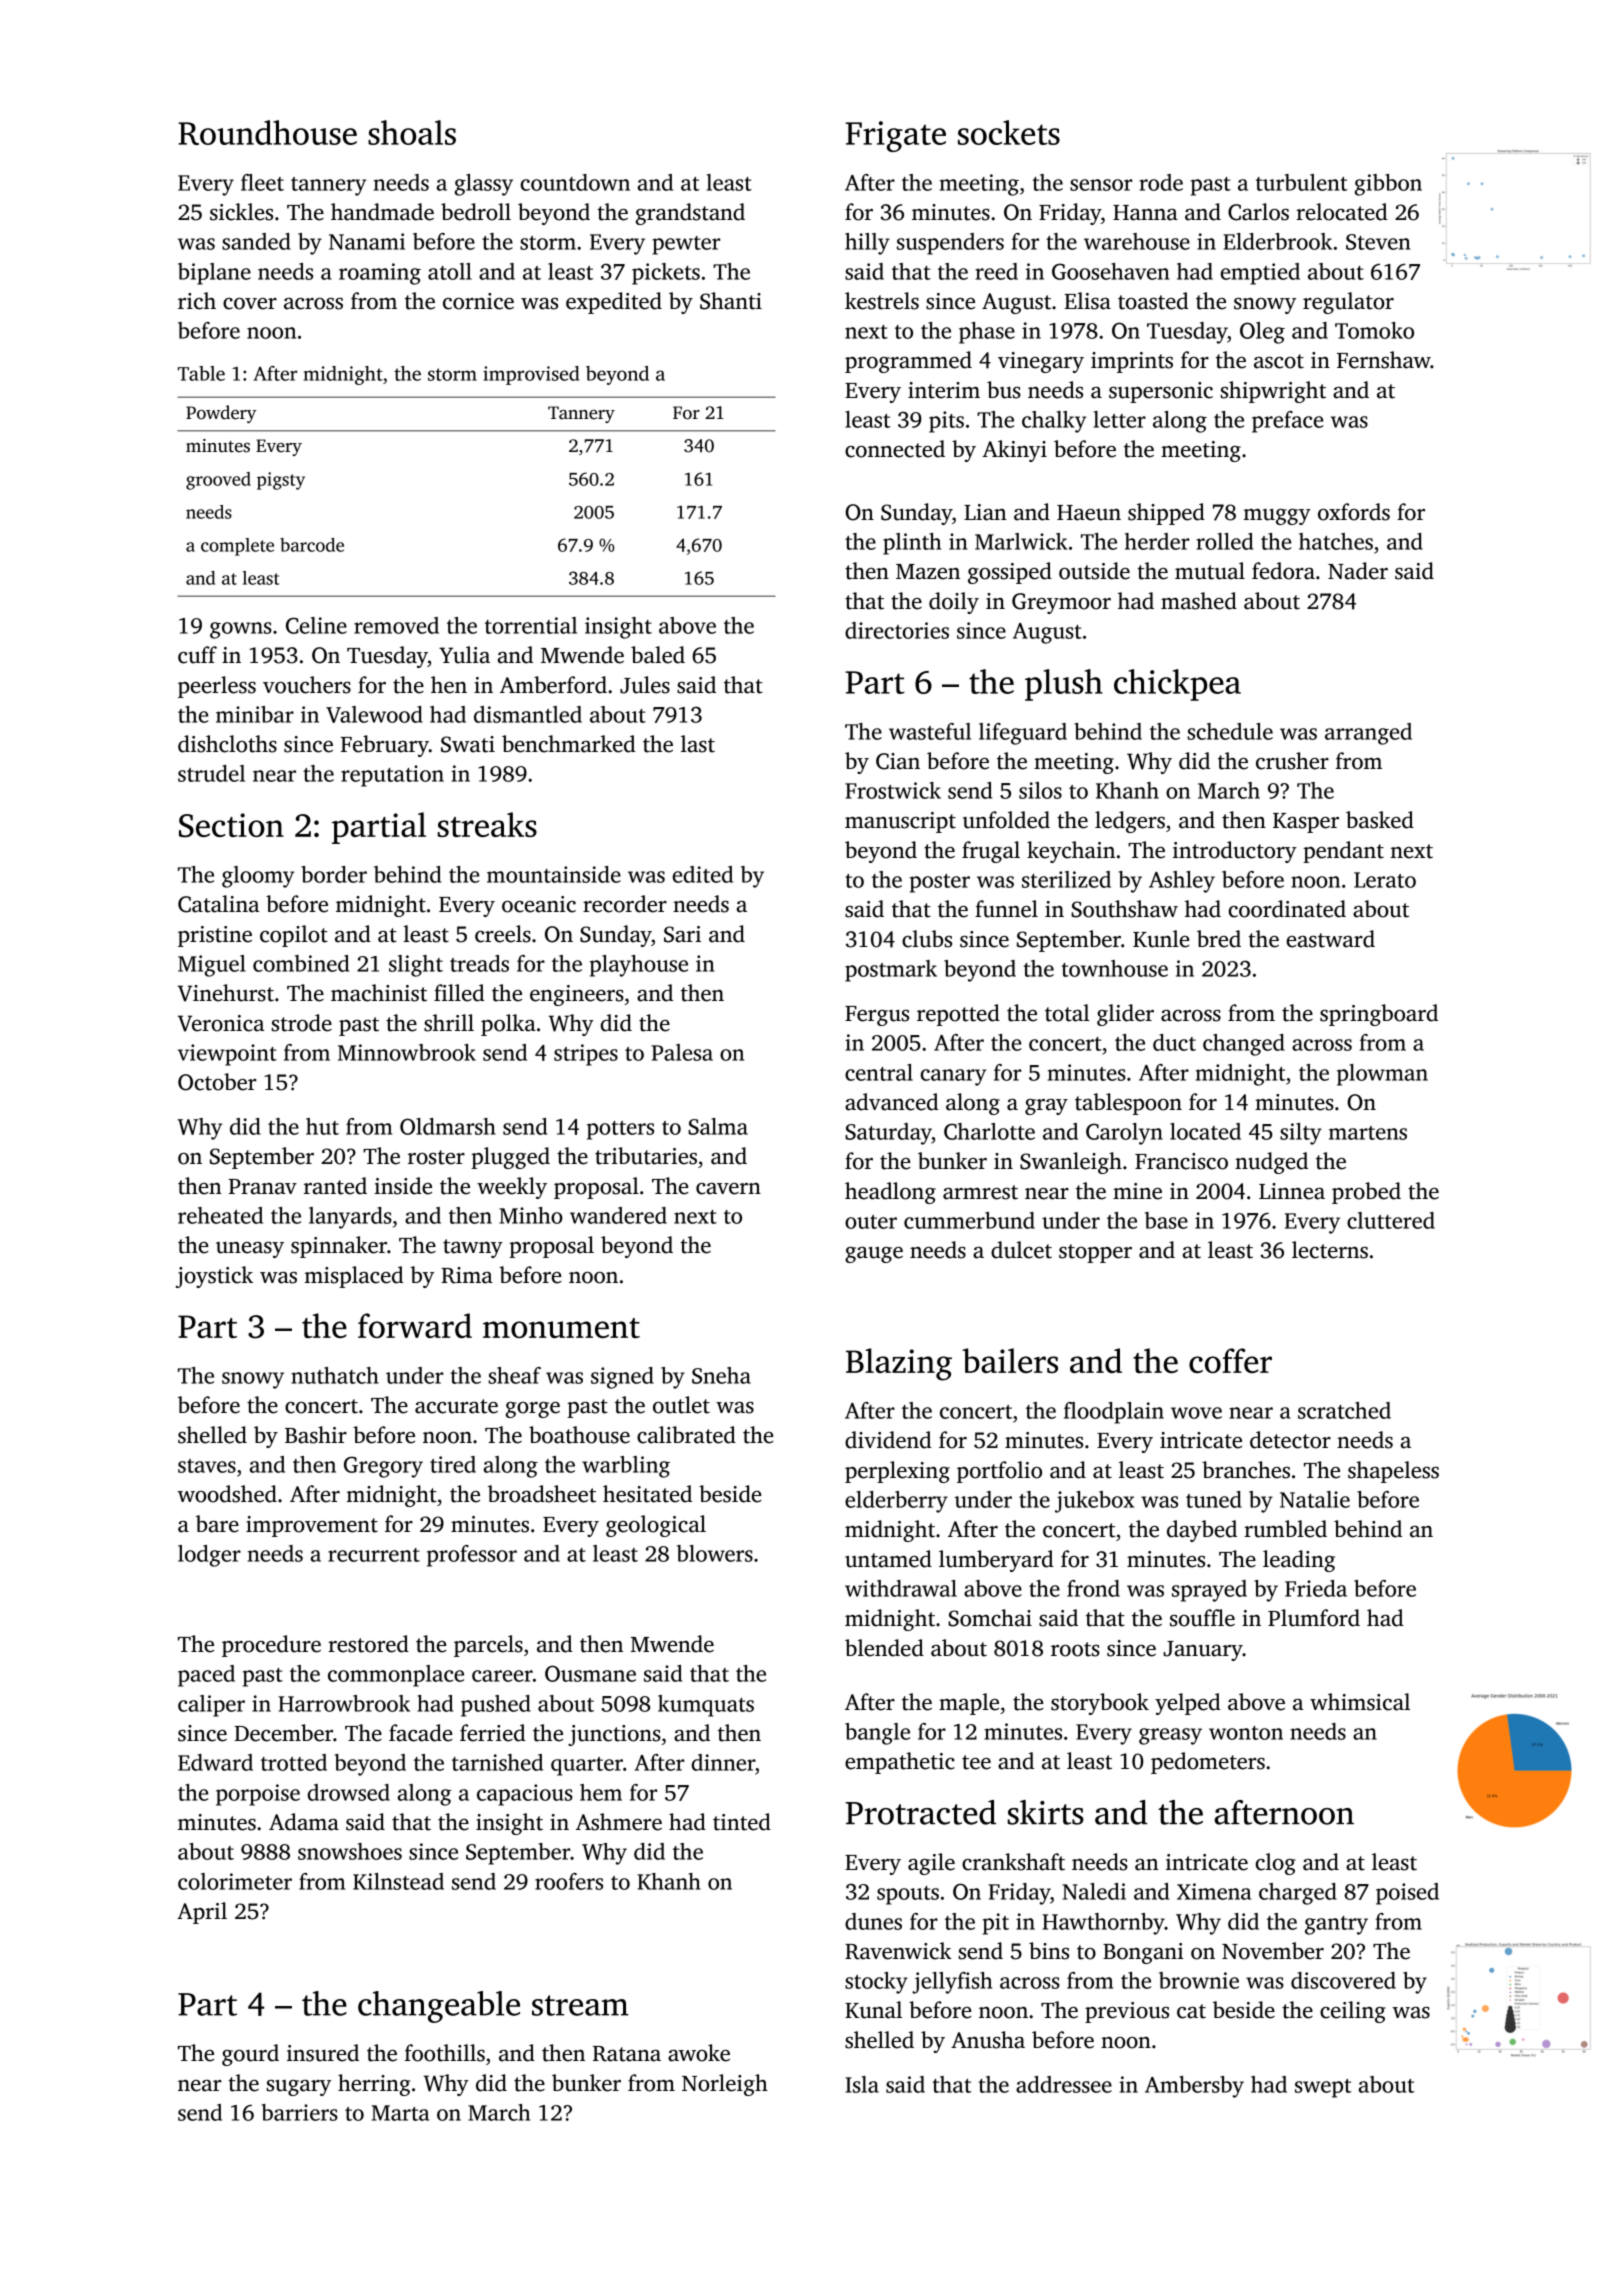 This screenshot has height=2292, width=1620. What do you see at coordinates (1262, 333) in the screenshot?
I see `Oleg` at bounding box center [1262, 333].
